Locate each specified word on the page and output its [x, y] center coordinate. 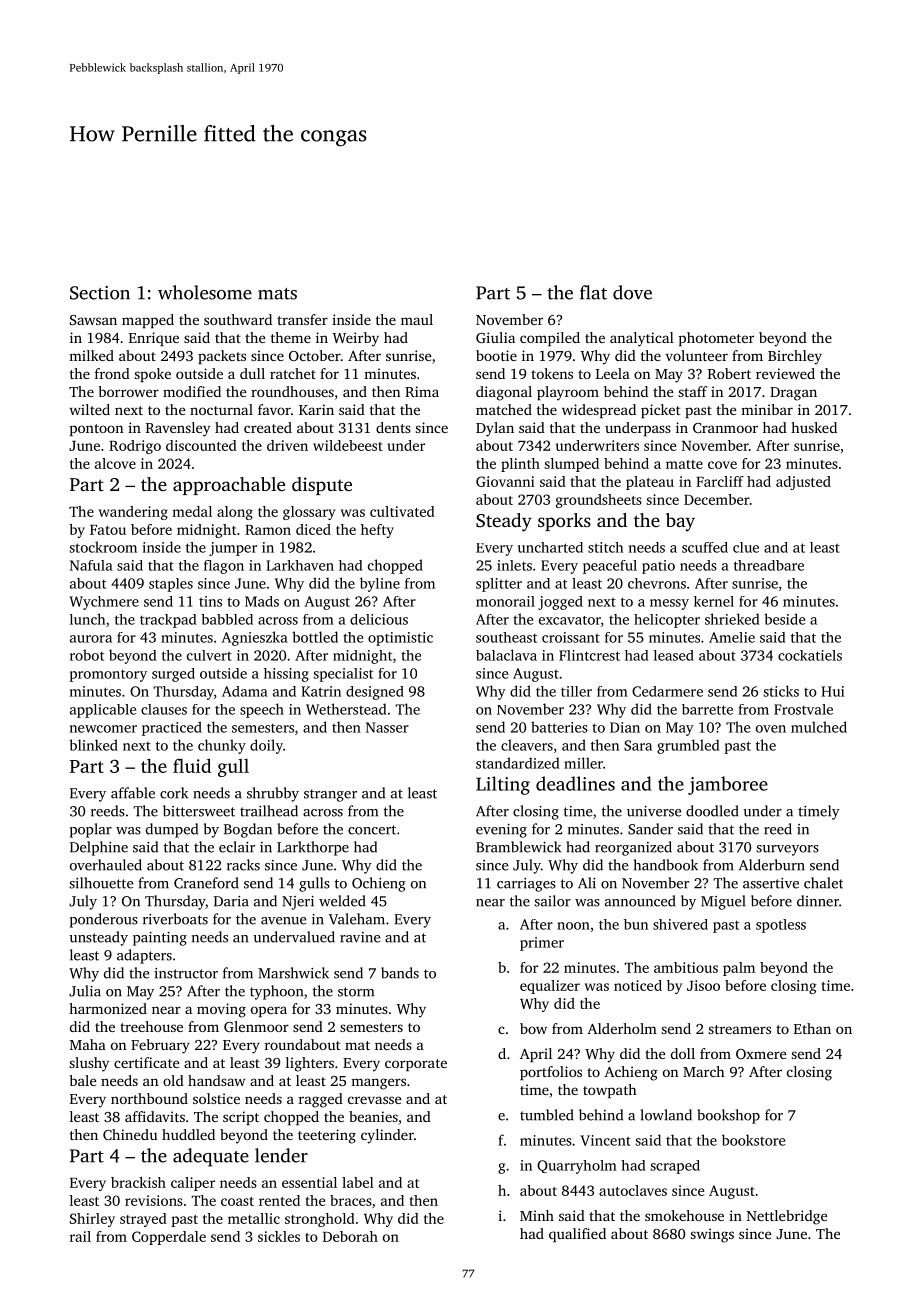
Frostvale [803, 709]
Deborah [350, 1236]
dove [632, 292]
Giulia [495, 337]
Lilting [503, 785]
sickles [279, 1236]
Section [100, 293]
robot [87, 655]
